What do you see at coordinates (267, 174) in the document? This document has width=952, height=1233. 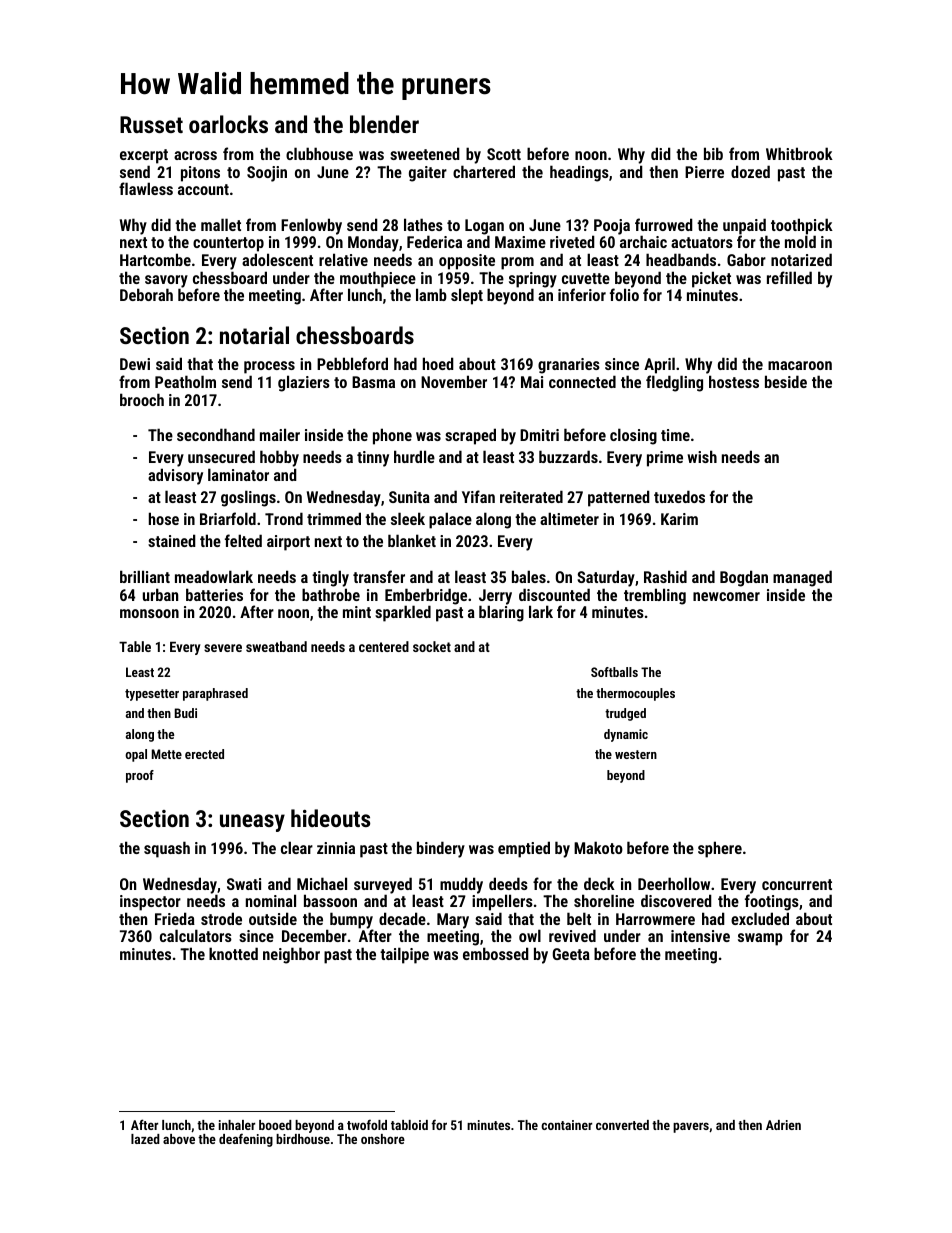 I see `Soojin` at bounding box center [267, 174].
